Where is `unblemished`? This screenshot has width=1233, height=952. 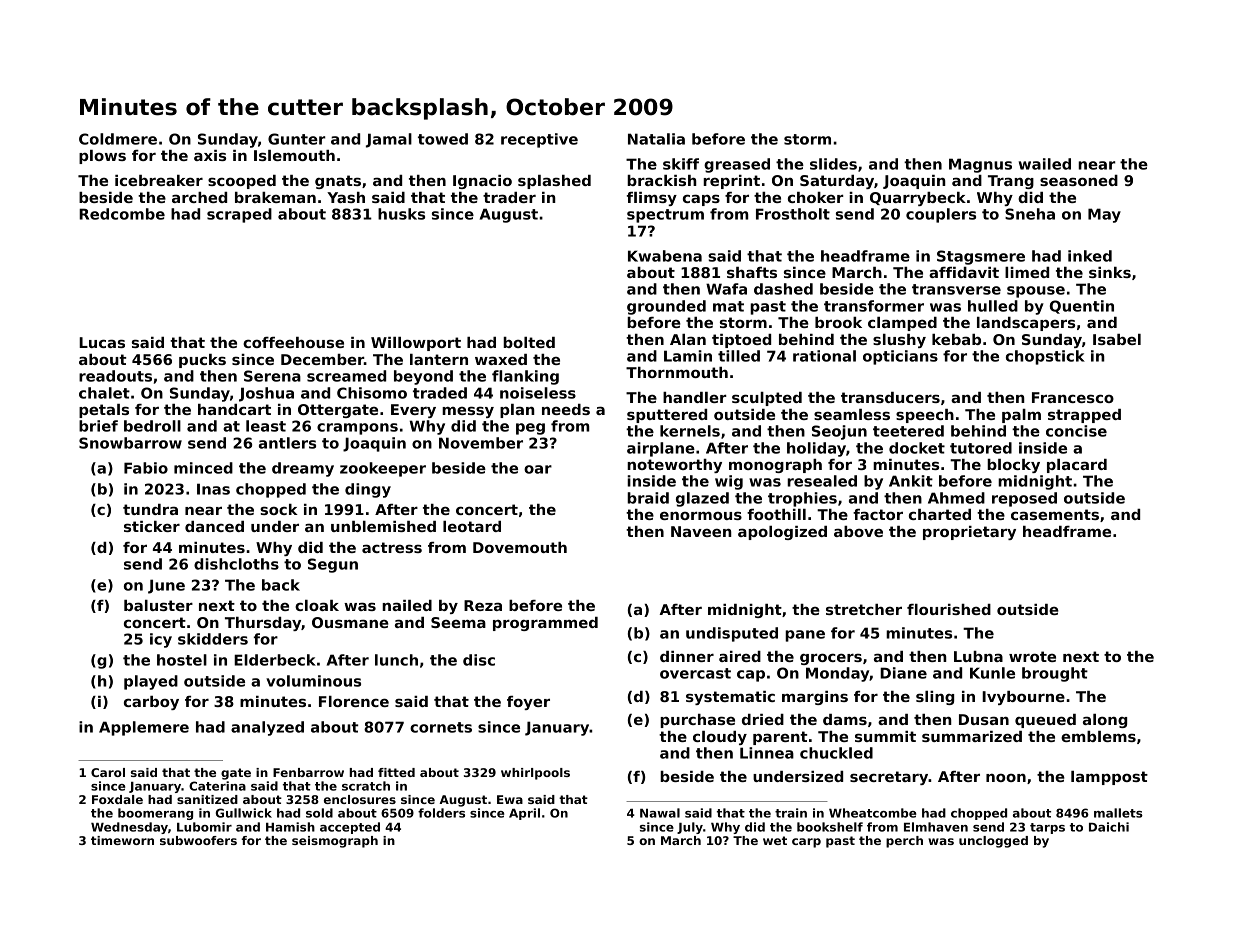
unblemished is located at coordinates (383, 526).
